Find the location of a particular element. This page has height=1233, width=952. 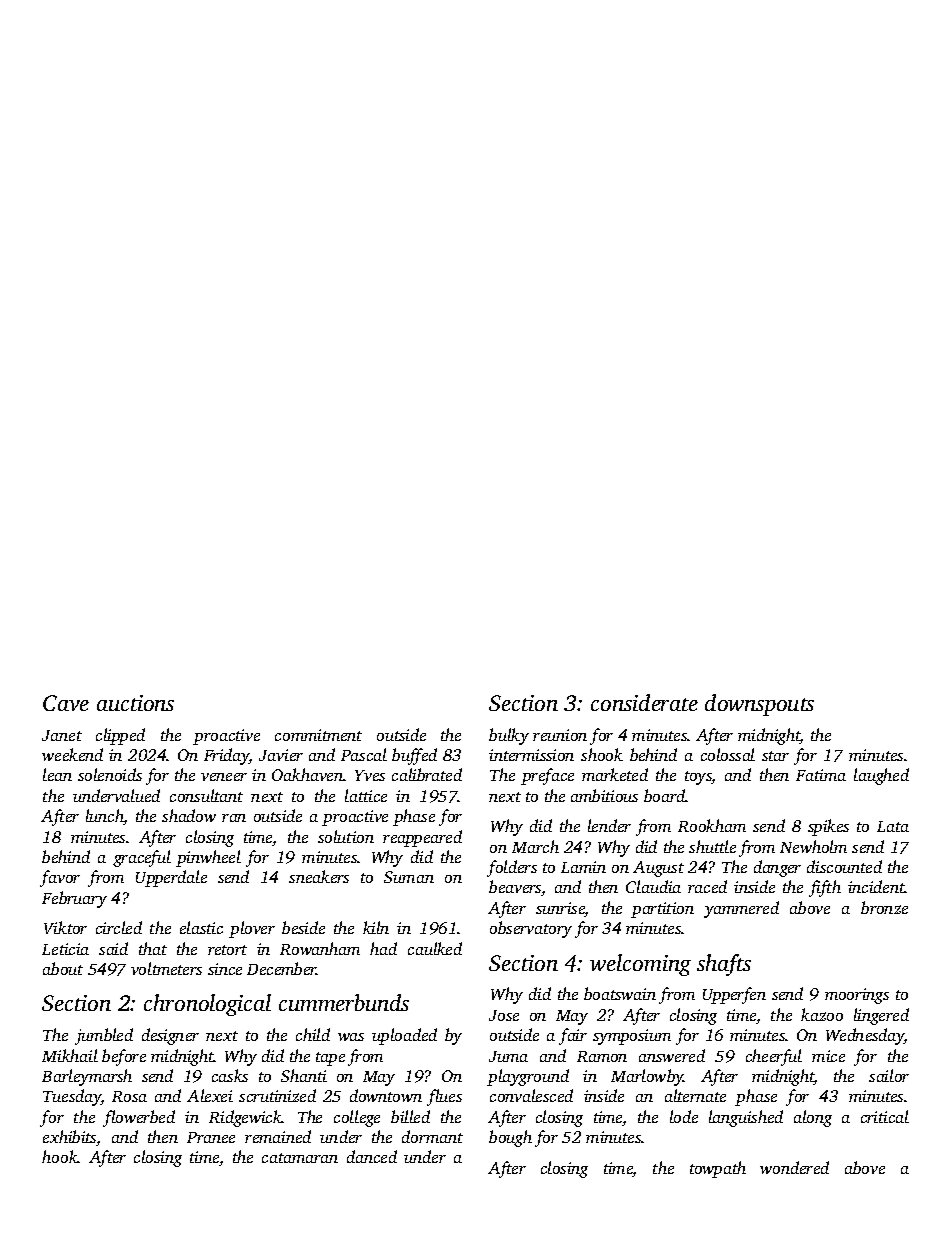

Upperdale is located at coordinates (171, 878).
